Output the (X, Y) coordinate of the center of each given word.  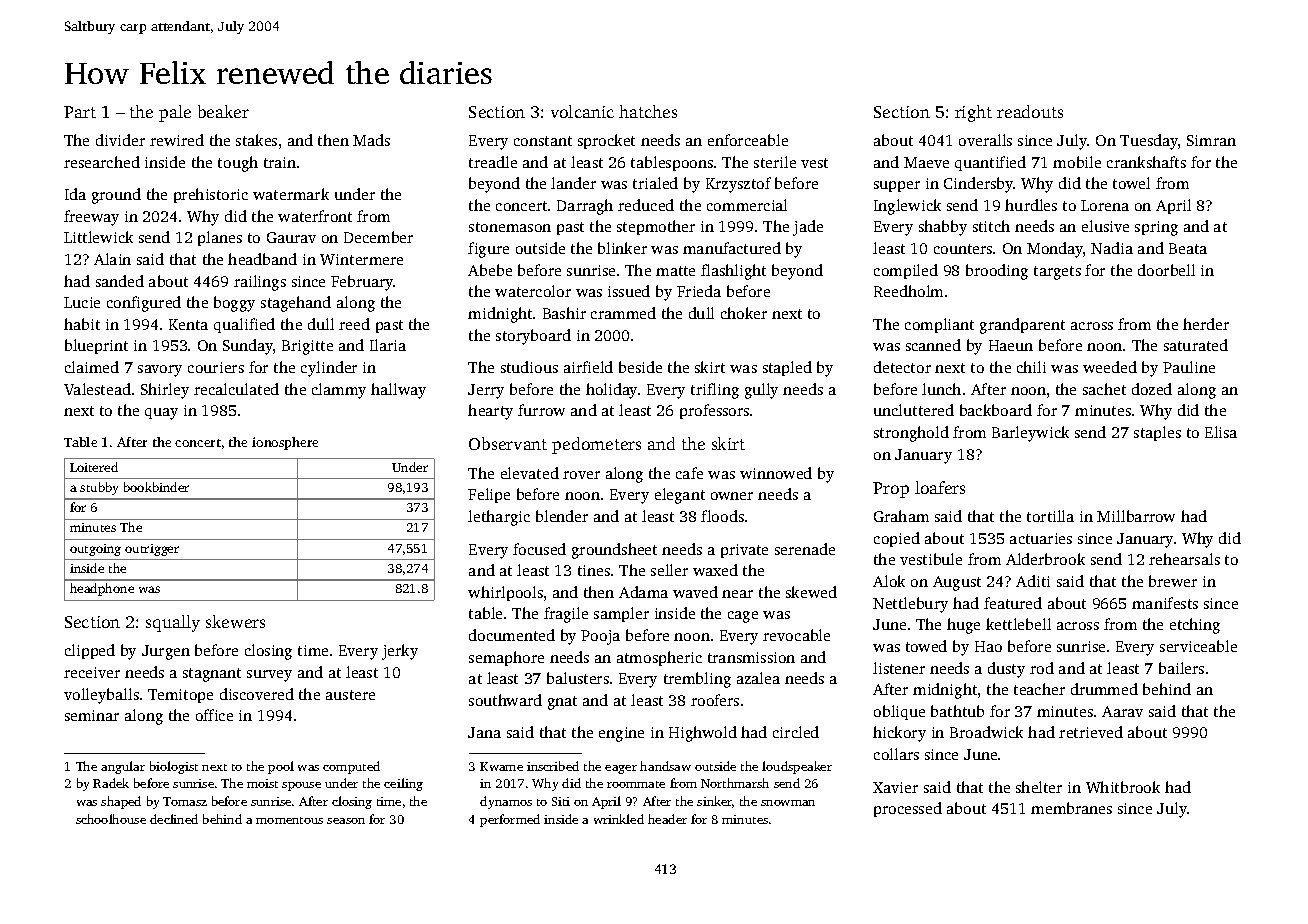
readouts (1030, 111)
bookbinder (156, 487)
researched (102, 162)
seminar (92, 715)
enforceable (748, 140)
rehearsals (1184, 559)
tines (594, 570)
